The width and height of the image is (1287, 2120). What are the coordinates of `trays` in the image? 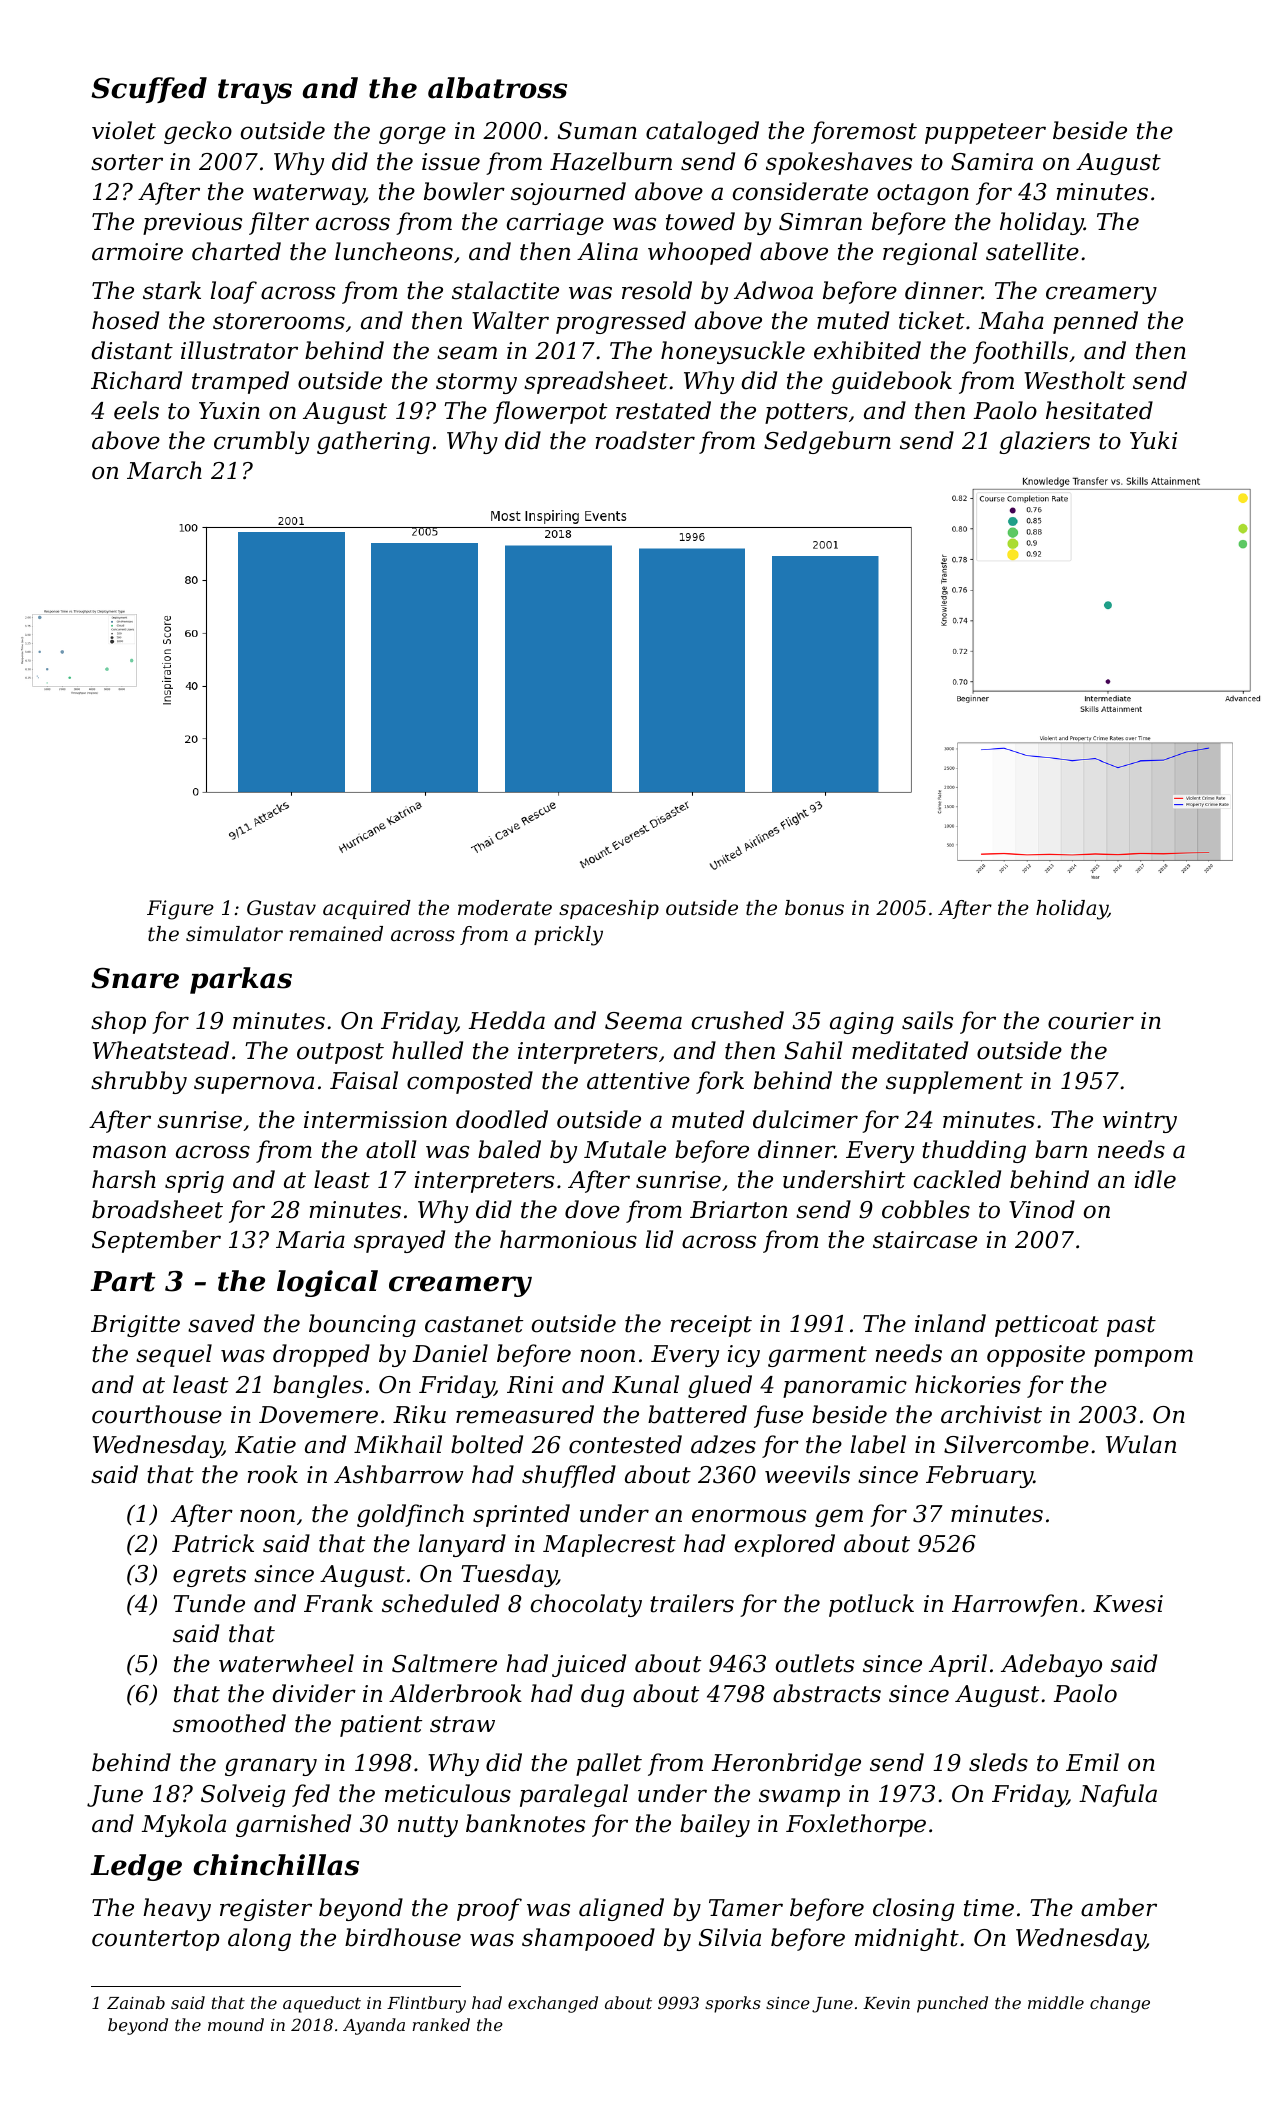 It's located at (255, 91).
